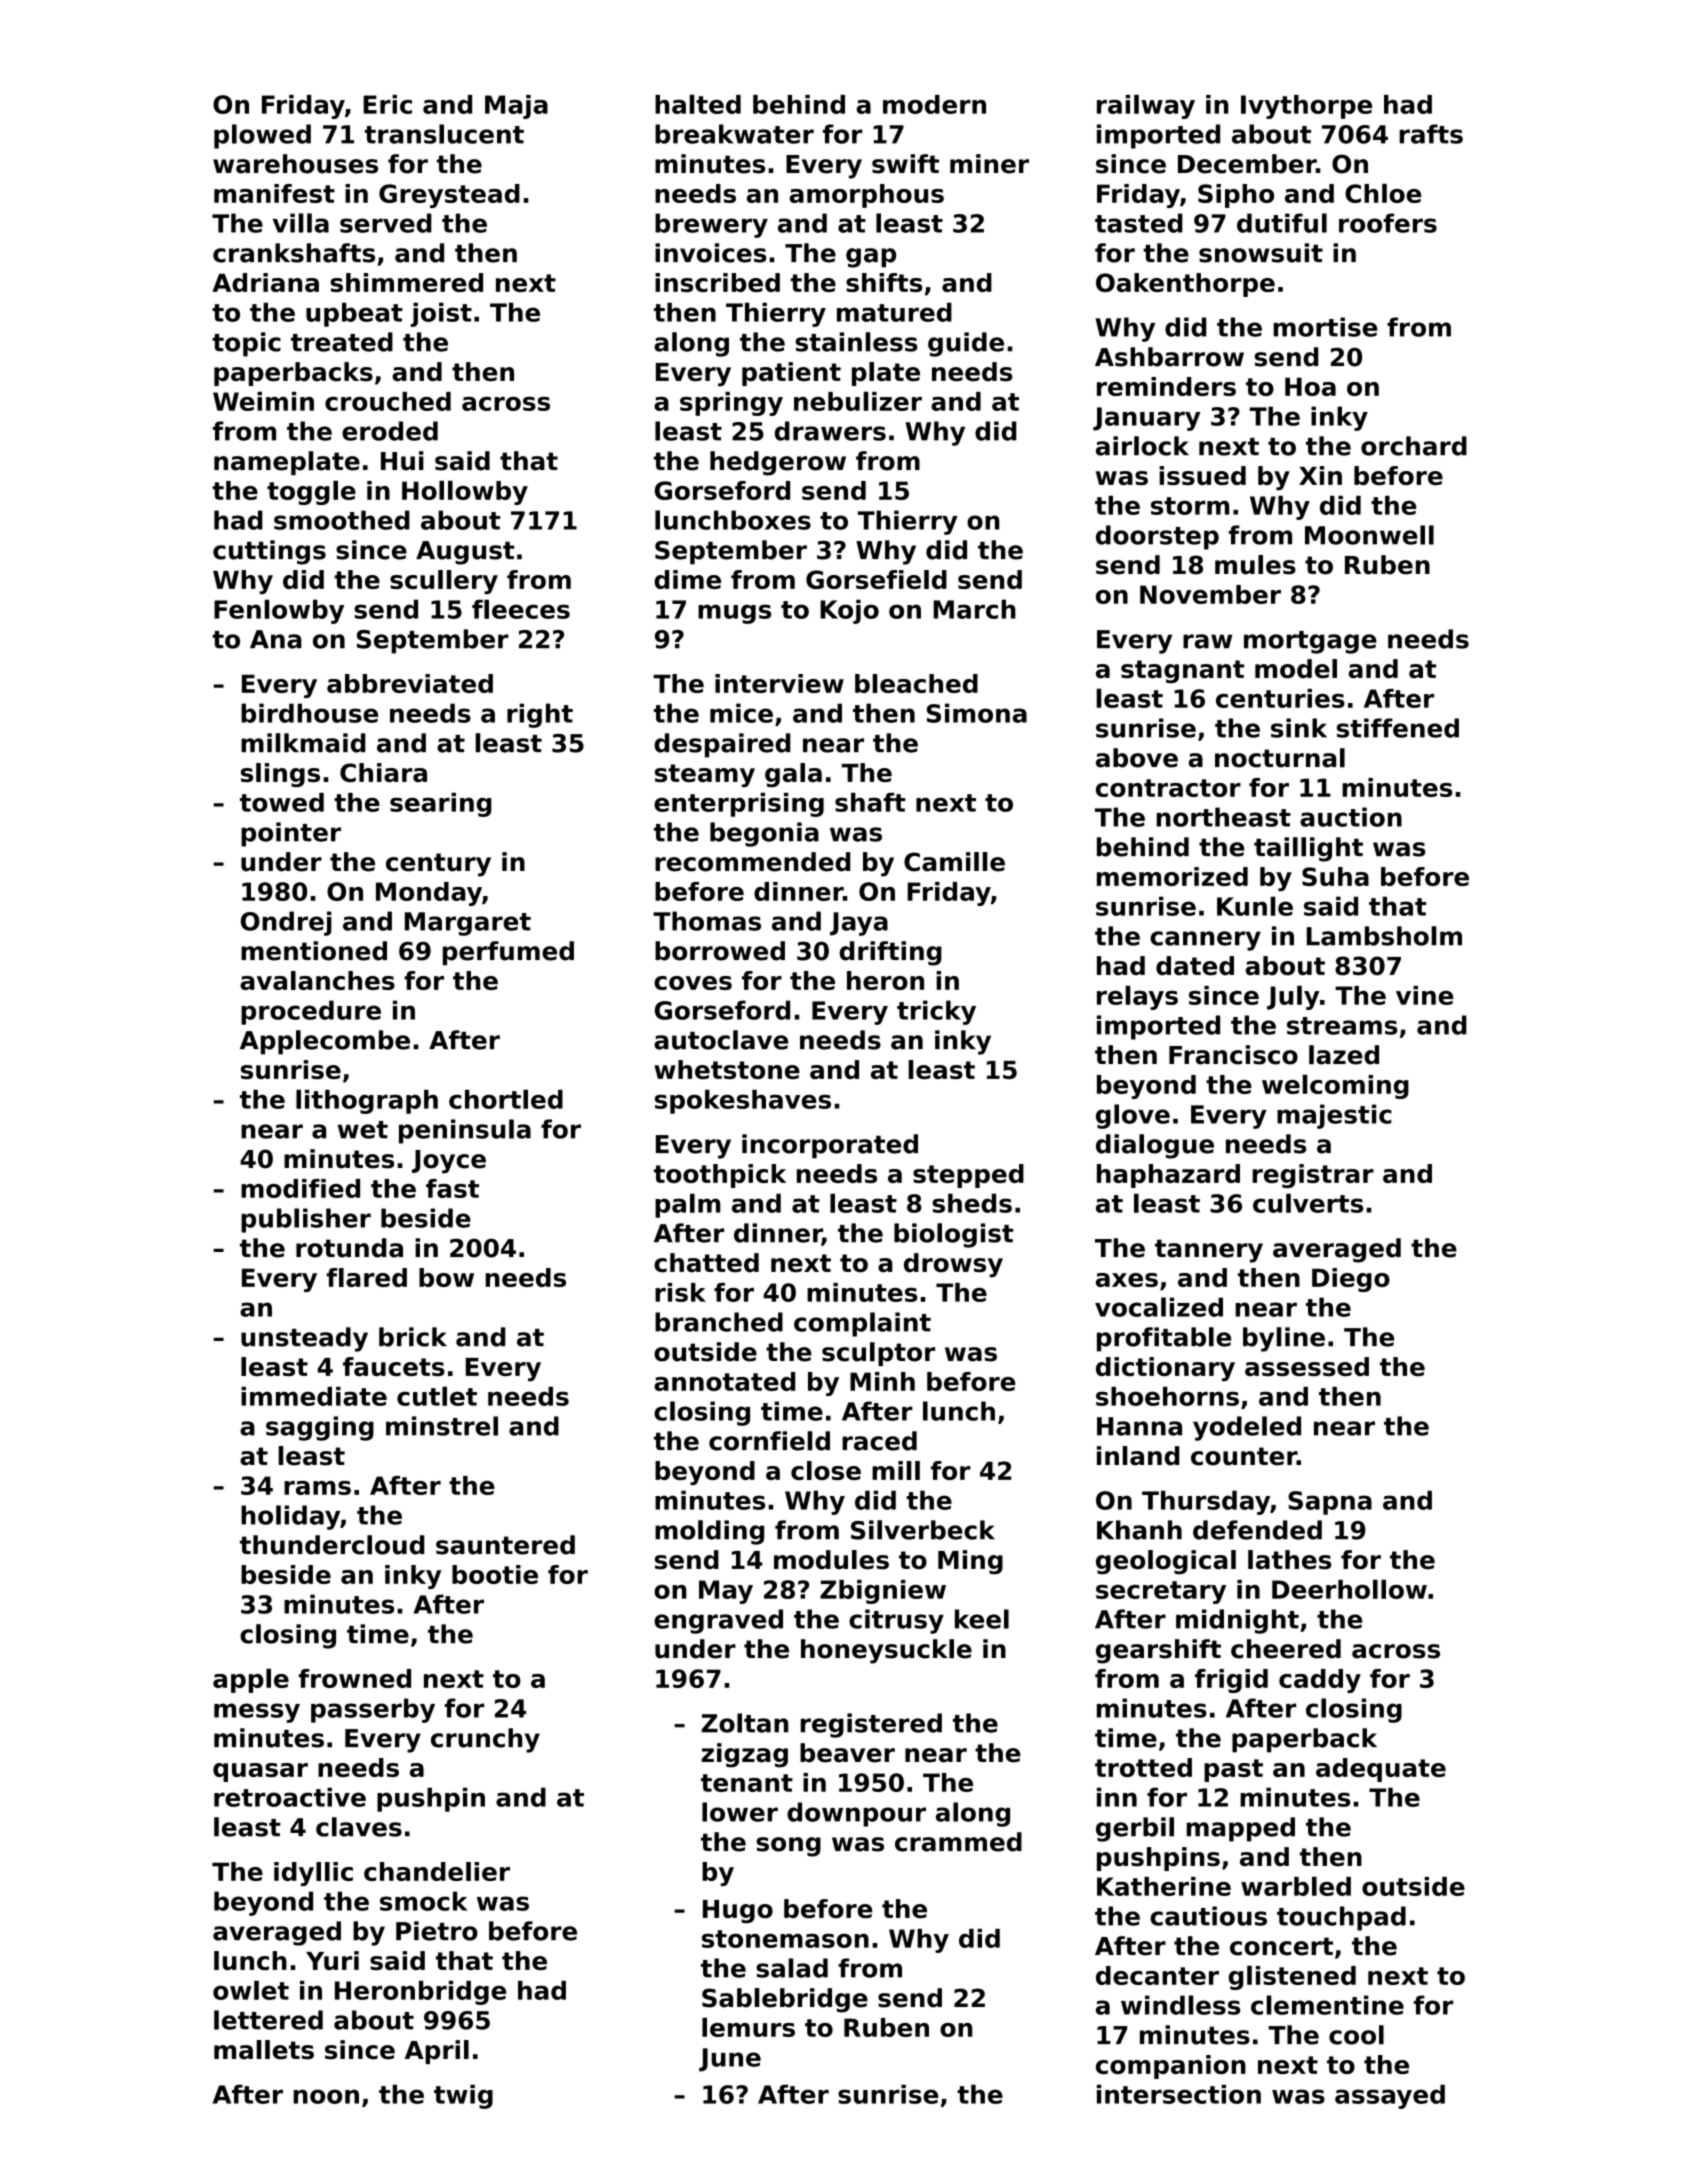 The height and width of the document is (2178, 1683). Describe the element at coordinates (792, 1968) in the document. I see `salad` at that location.
